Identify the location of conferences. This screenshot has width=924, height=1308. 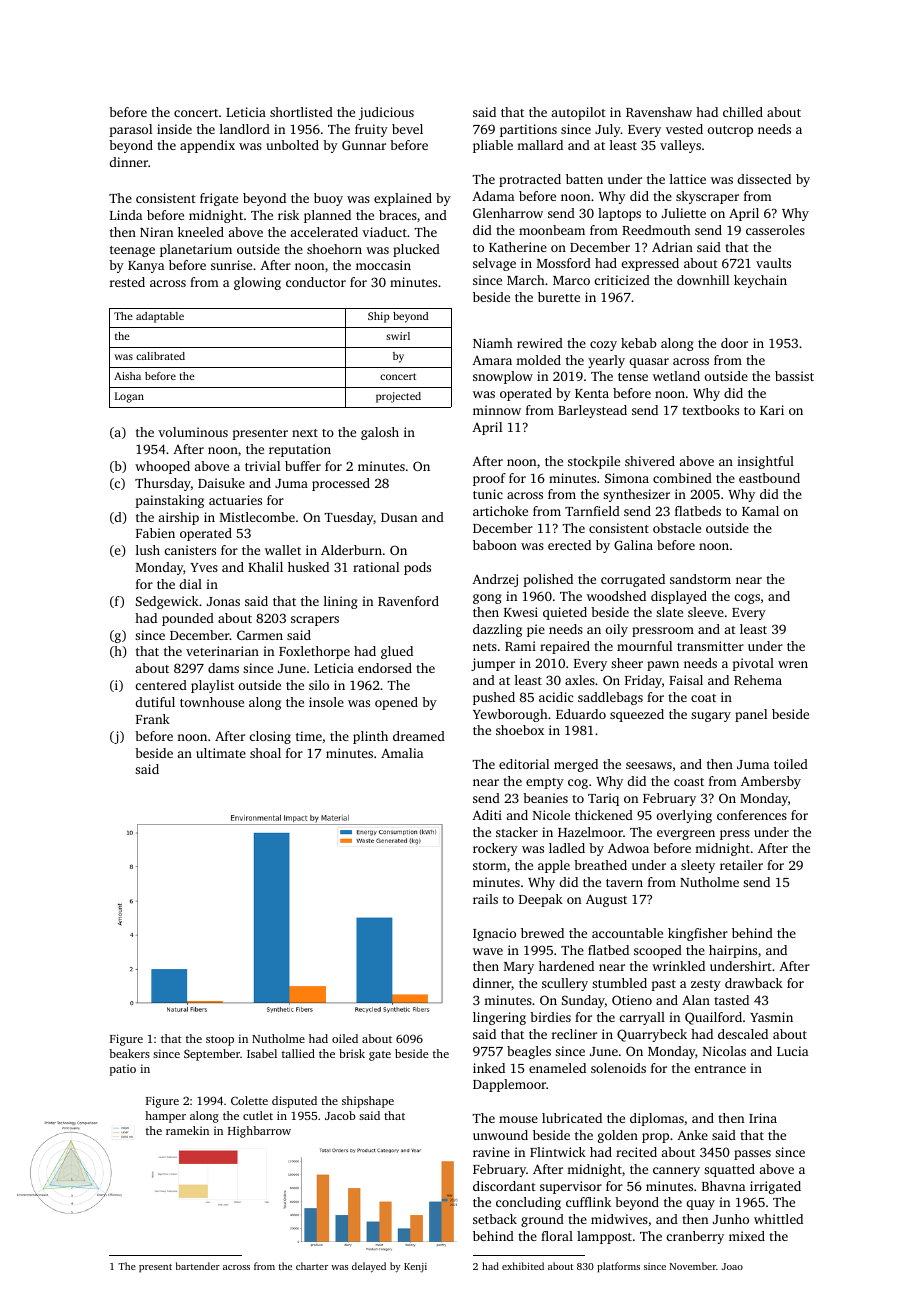
(752, 815).
